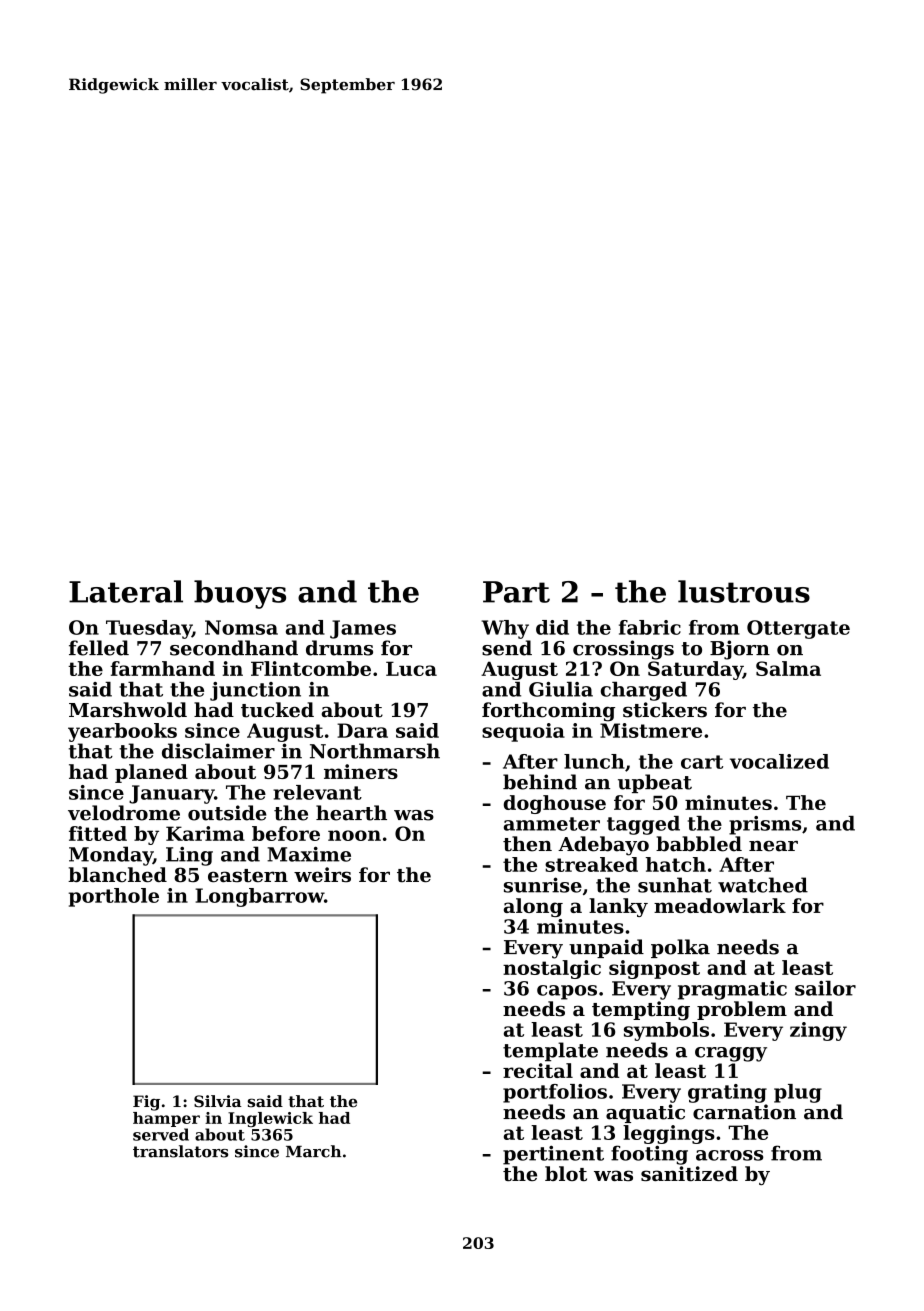 This screenshot has width=924, height=1311. What do you see at coordinates (732, 990) in the screenshot?
I see `pragmatic` at bounding box center [732, 990].
